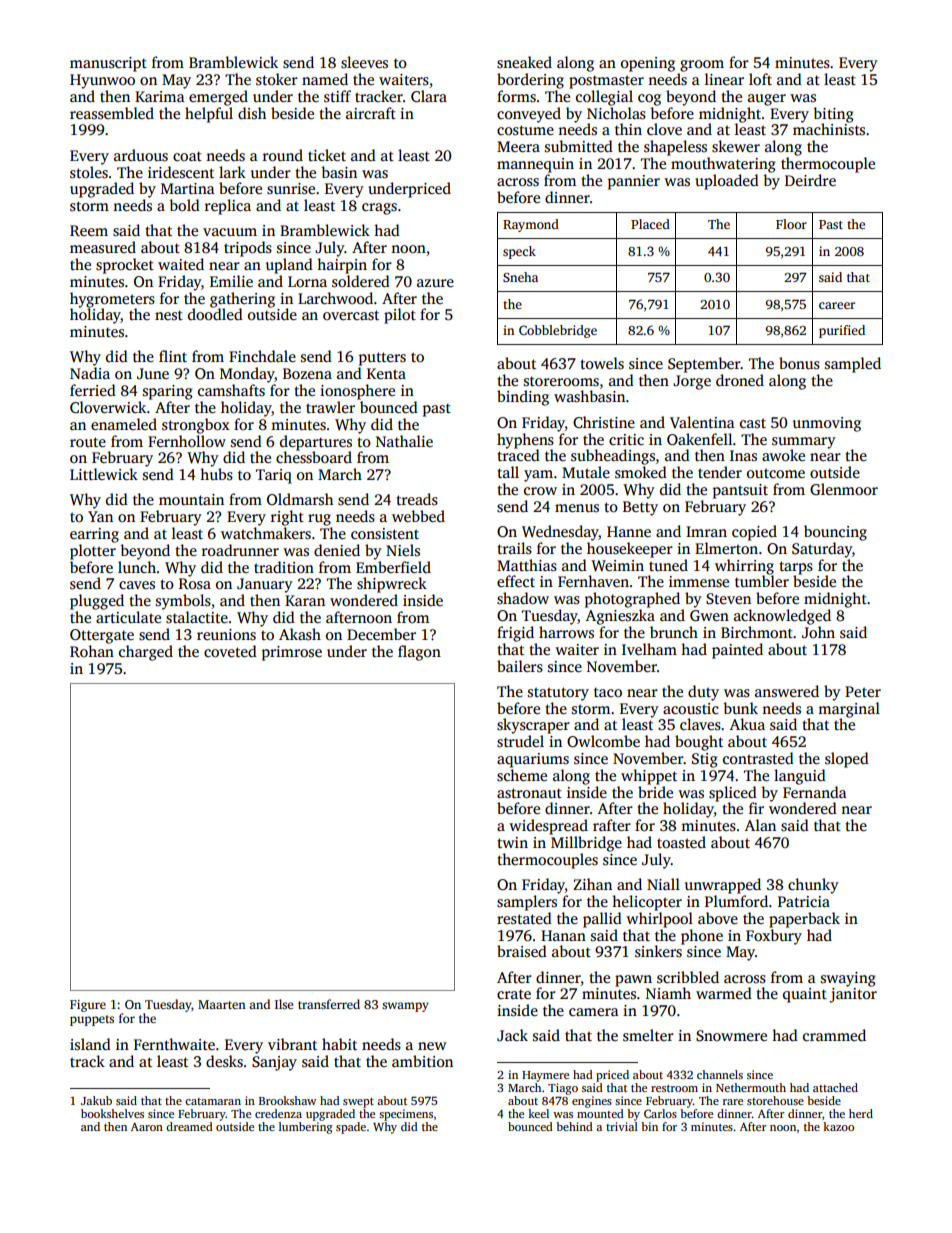 The width and height of the image is (952, 1233). What do you see at coordinates (218, 98) in the image?
I see `emerged` at bounding box center [218, 98].
